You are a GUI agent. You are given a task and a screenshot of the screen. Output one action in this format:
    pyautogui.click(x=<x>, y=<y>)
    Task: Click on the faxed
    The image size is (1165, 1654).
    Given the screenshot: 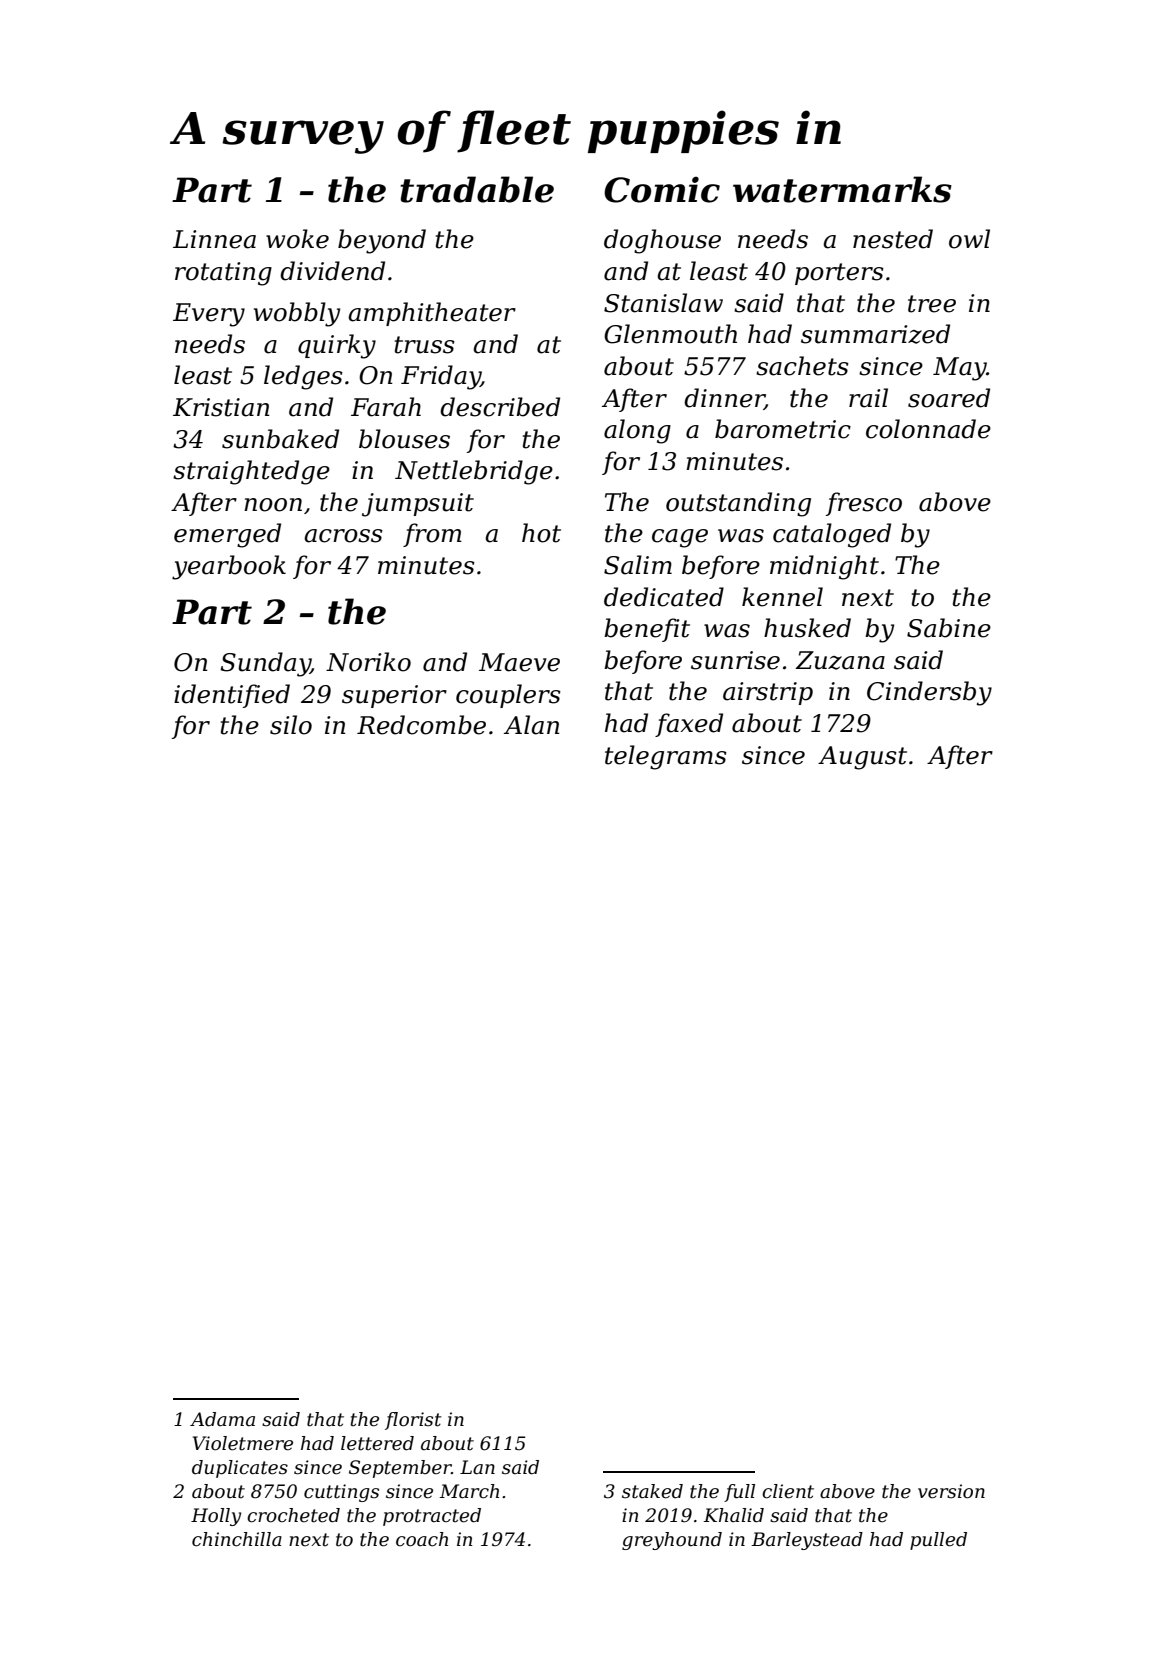 What is the action you would take?
    pyautogui.click(x=689, y=725)
